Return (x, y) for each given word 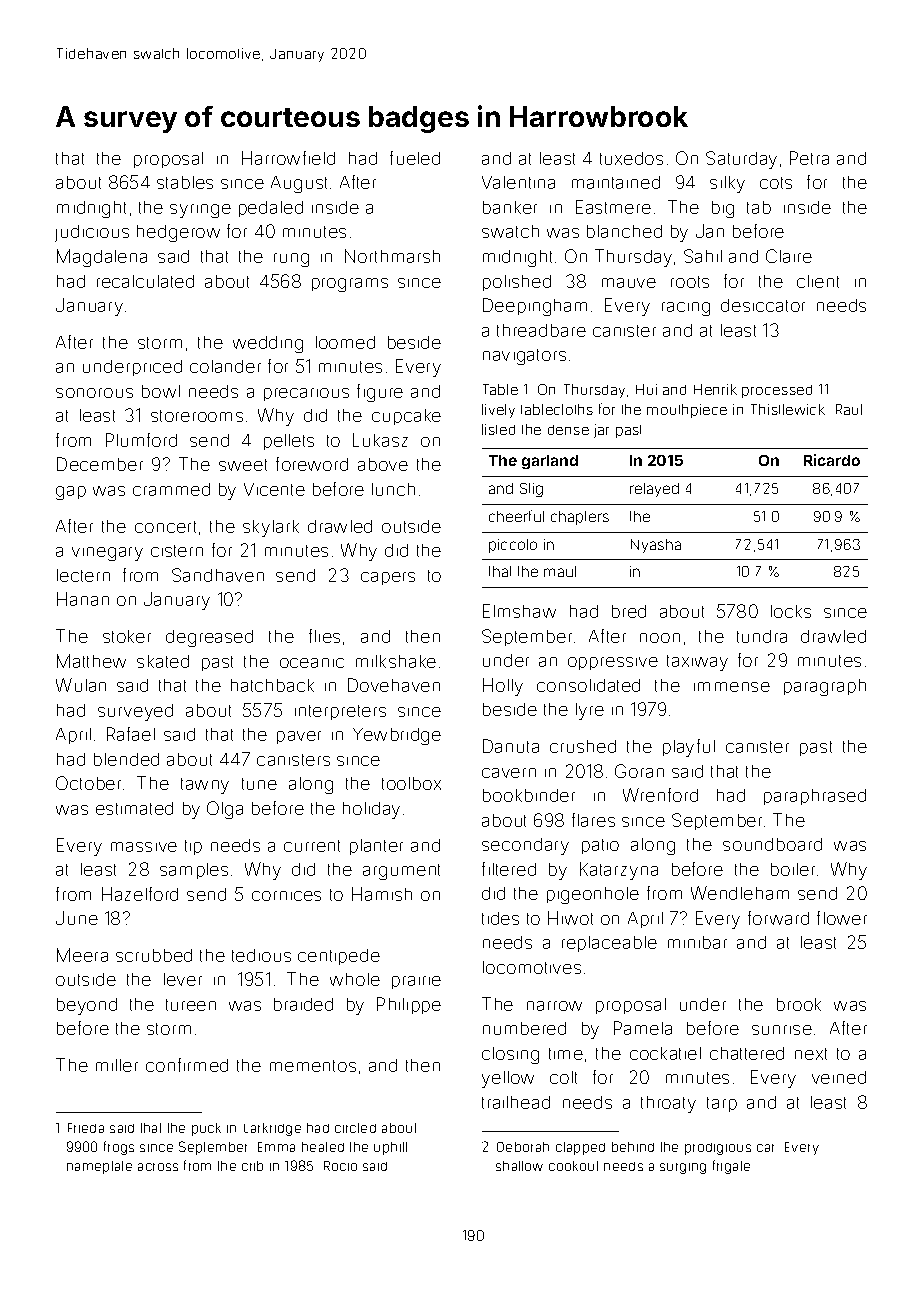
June (77, 918)
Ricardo (832, 460)
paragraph (825, 687)
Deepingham (535, 307)
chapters (580, 518)
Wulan (81, 685)
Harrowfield (288, 158)
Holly (503, 687)
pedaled (271, 209)
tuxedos (631, 158)
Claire (789, 256)
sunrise (782, 1030)
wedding (268, 344)
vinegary (107, 554)
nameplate (99, 1167)
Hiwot (570, 918)
